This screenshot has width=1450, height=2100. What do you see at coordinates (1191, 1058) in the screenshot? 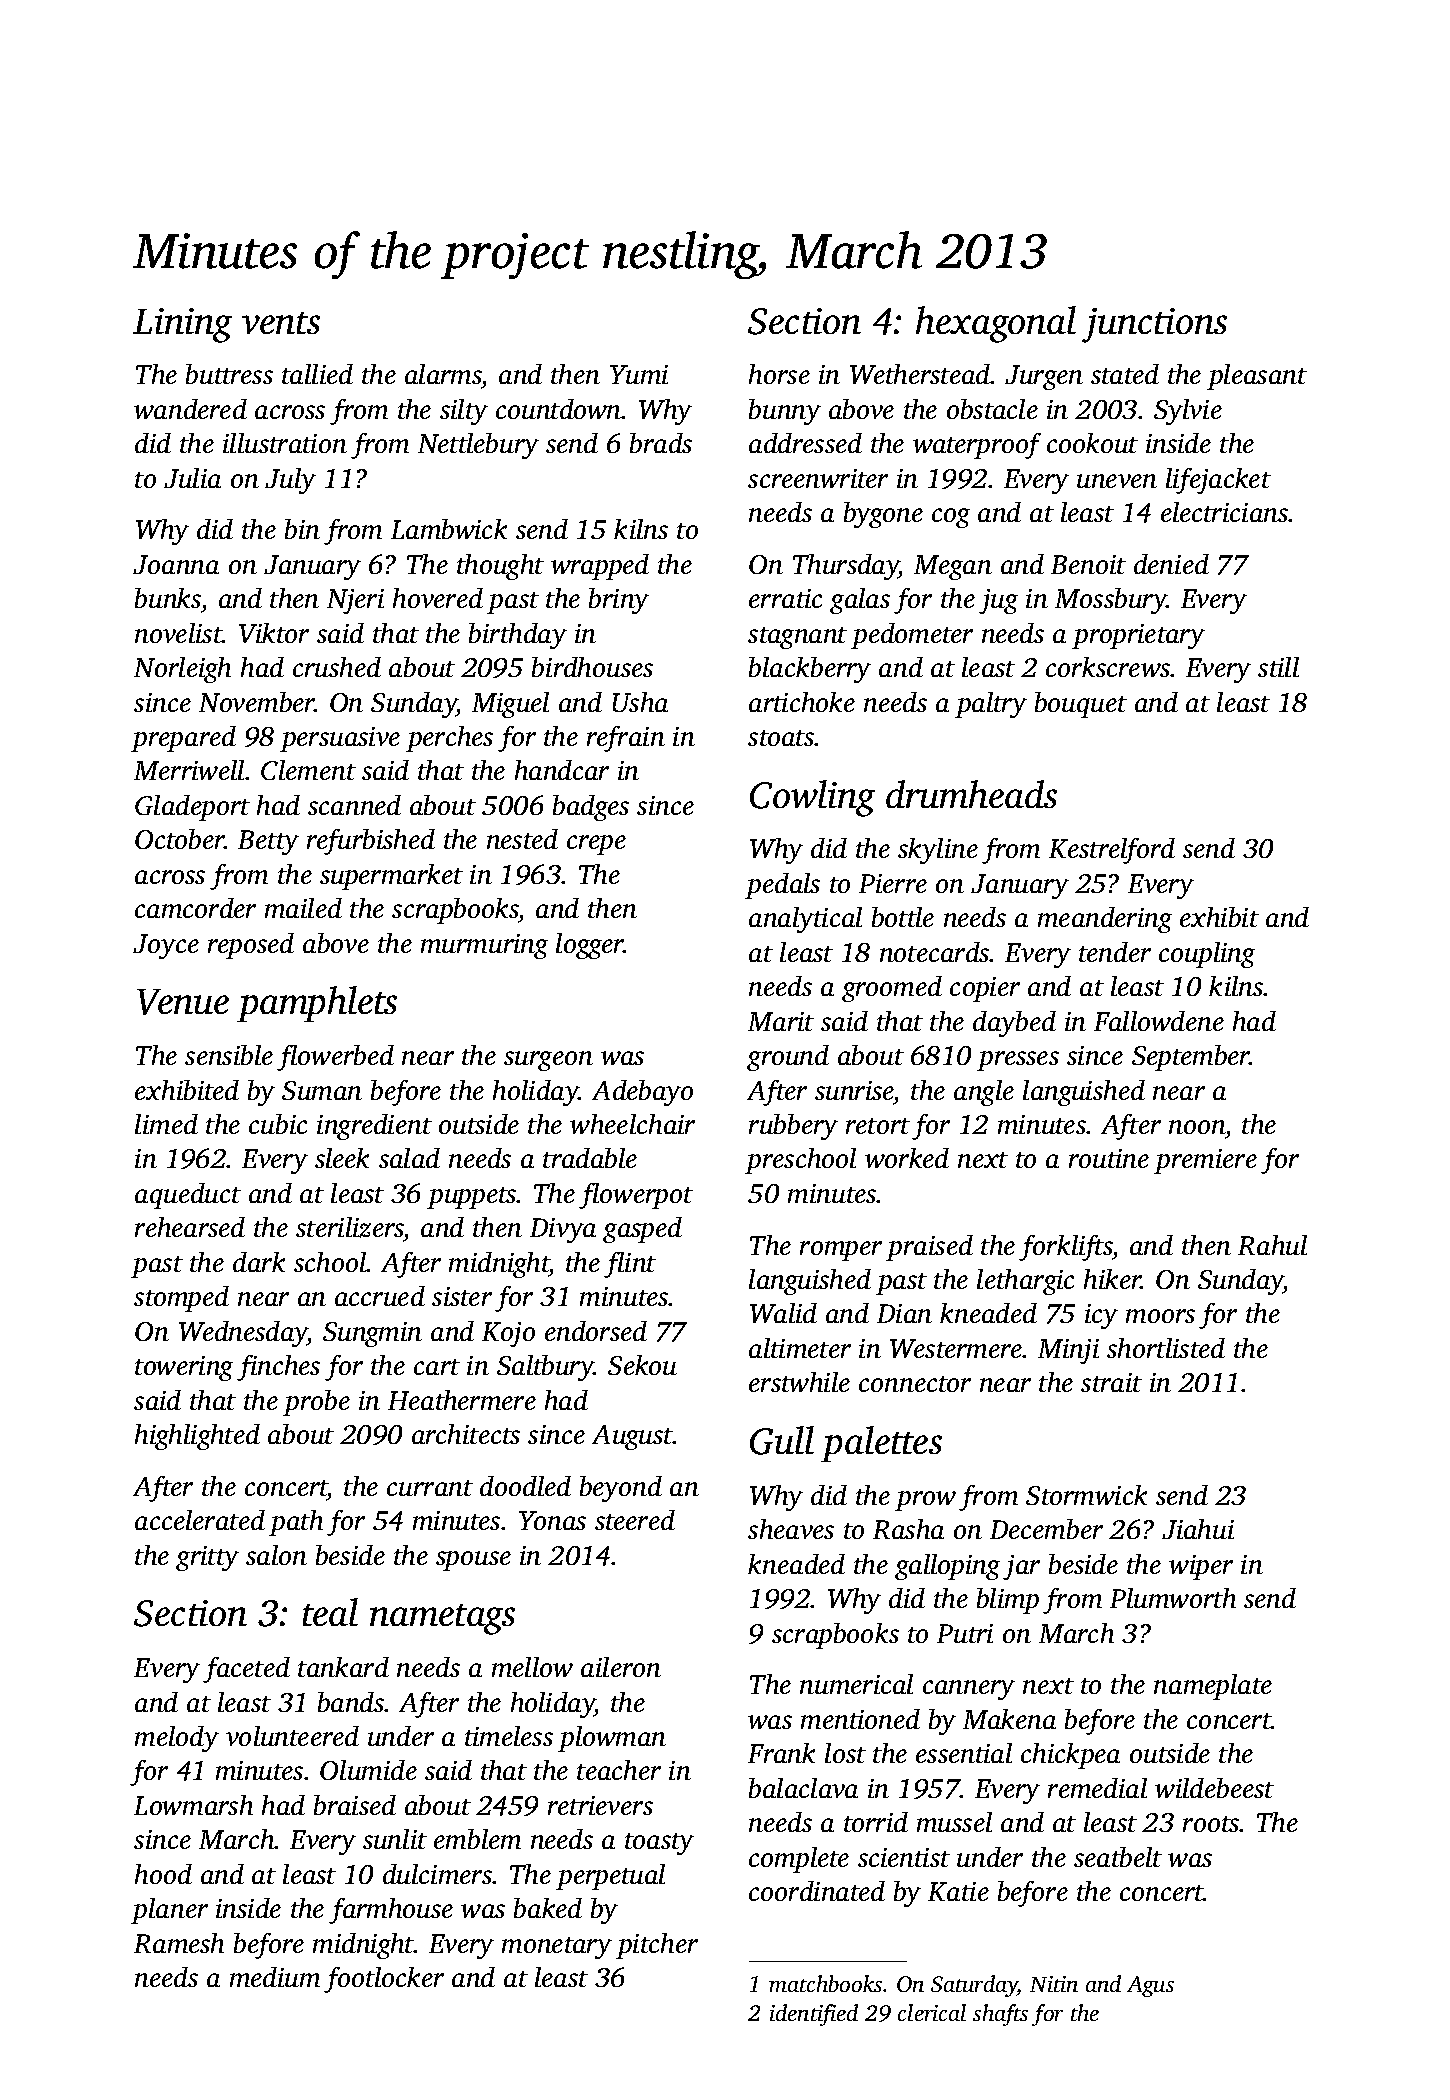
I see `September` at bounding box center [1191, 1058].
